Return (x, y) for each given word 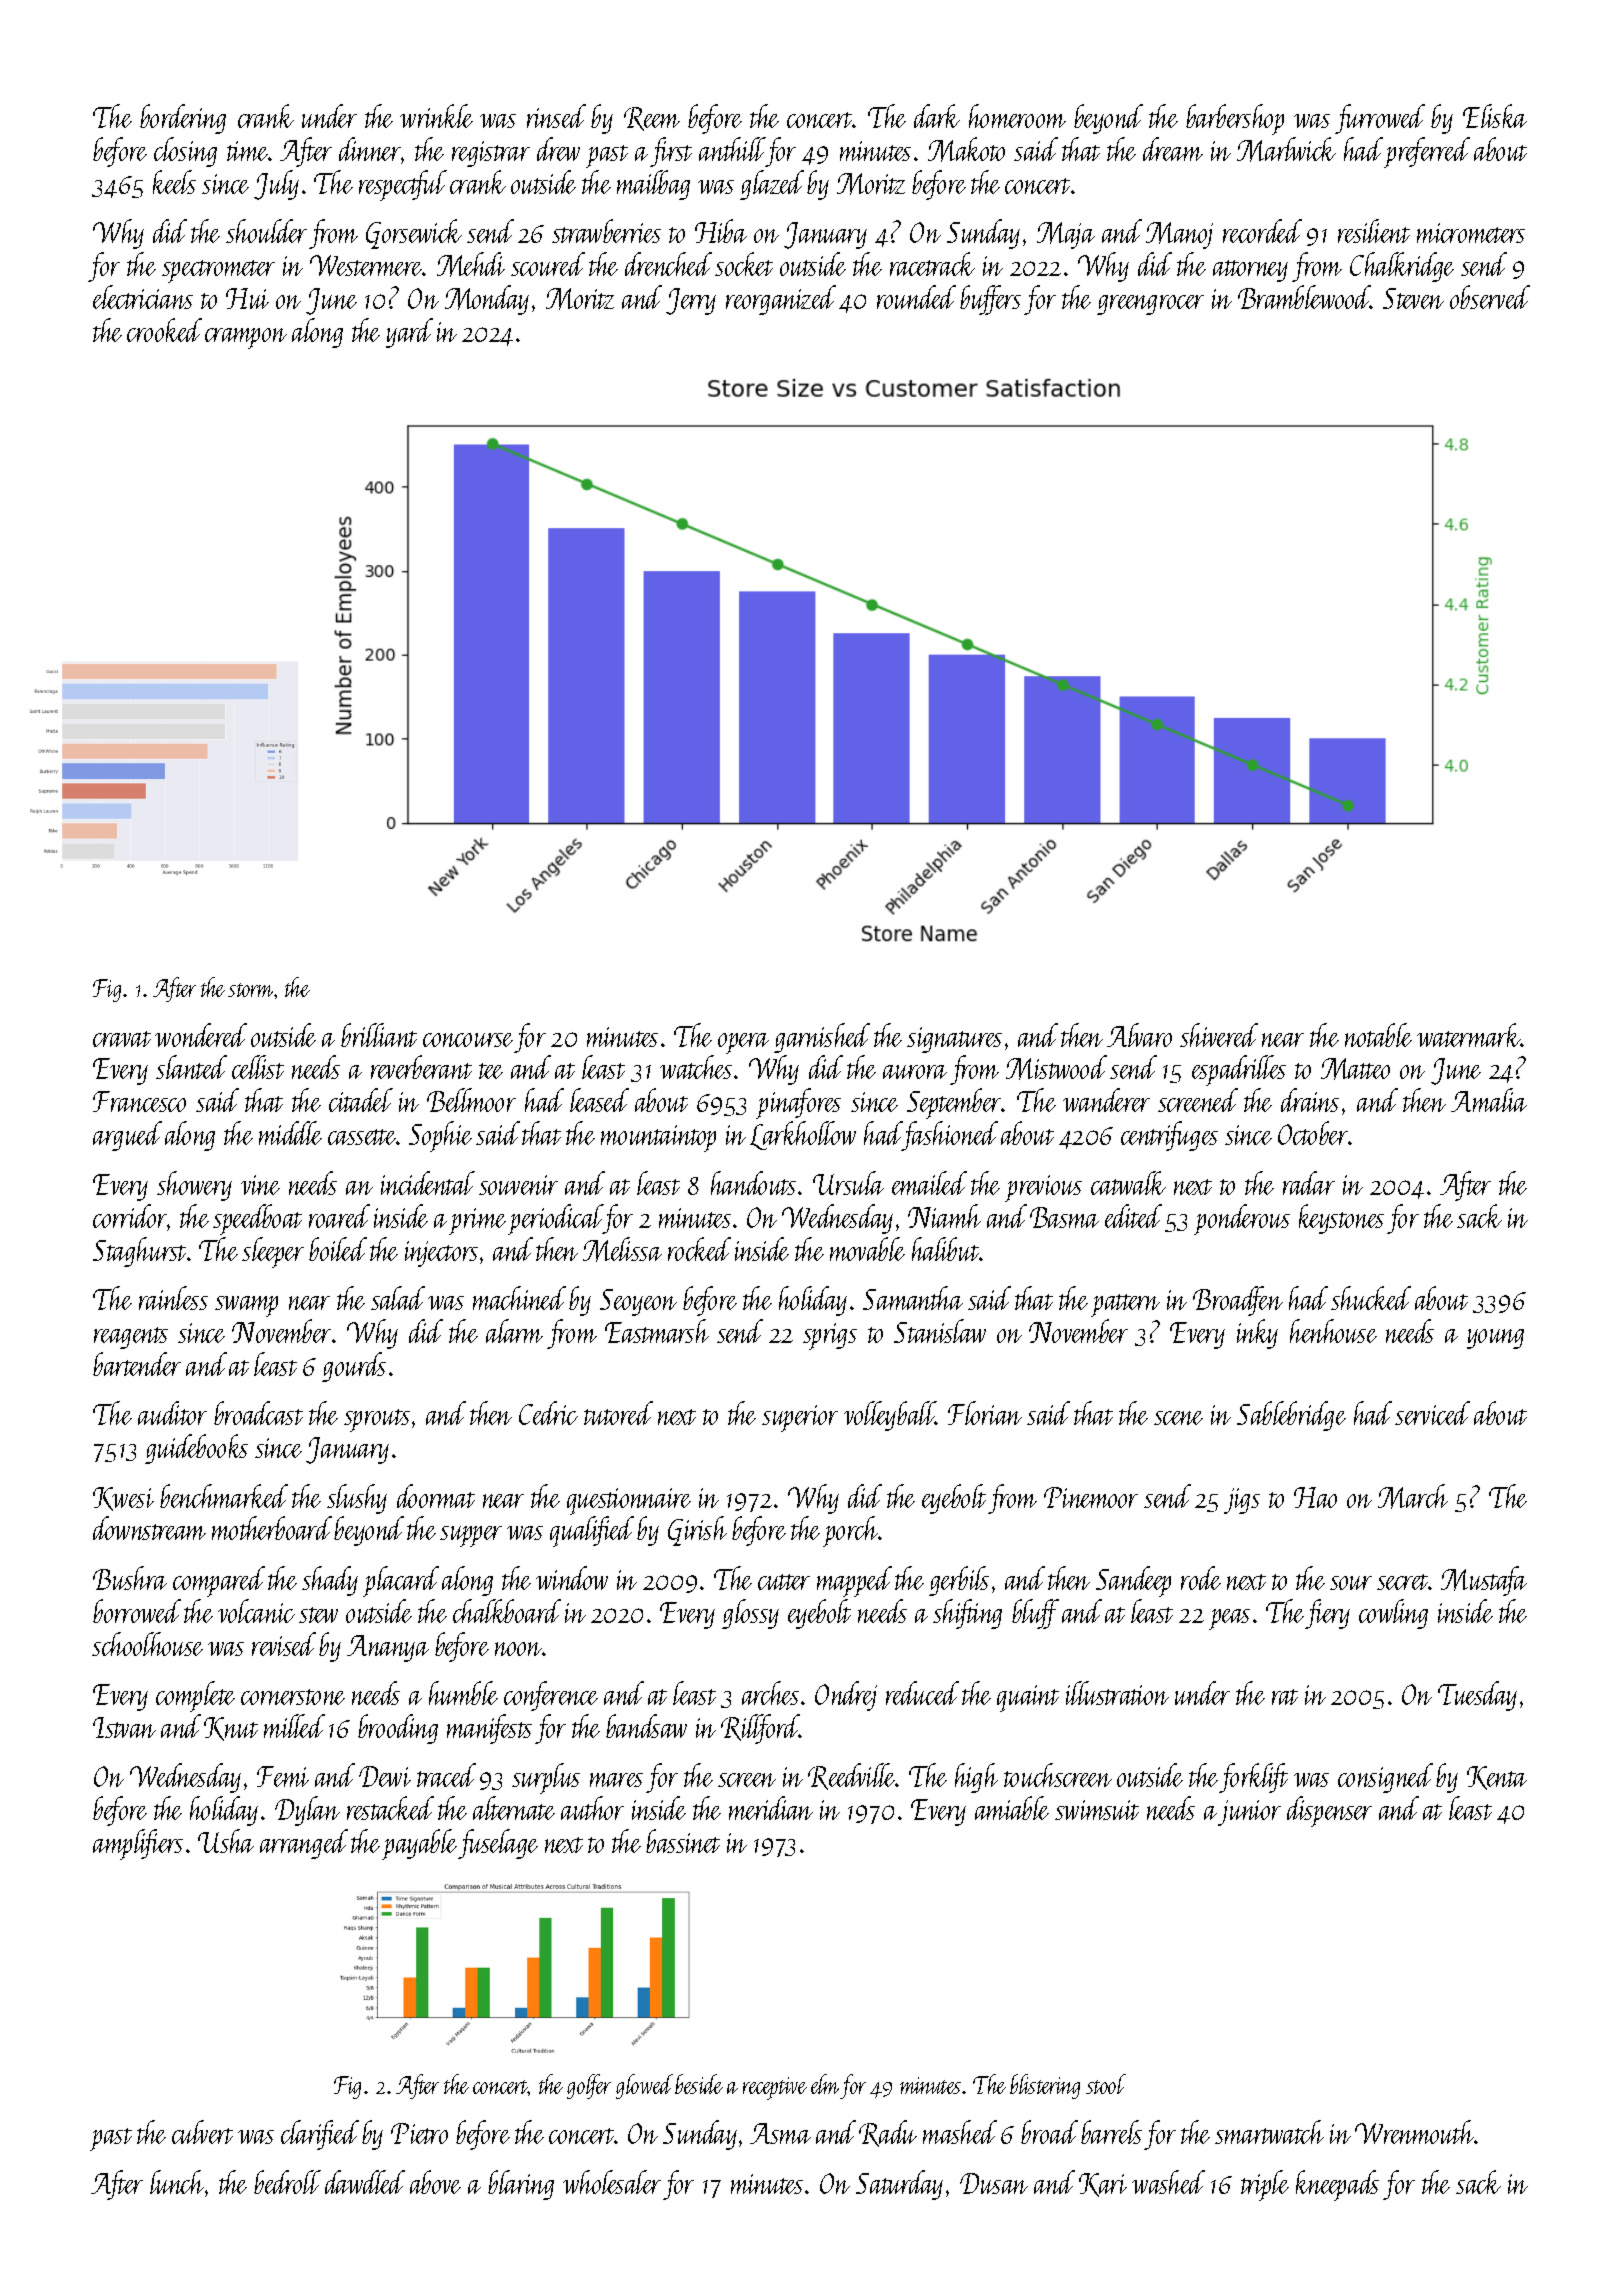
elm (825, 2084)
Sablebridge (1291, 1416)
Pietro (419, 2133)
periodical (555, 1219)
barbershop (1235, 119)
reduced (922, 1693)
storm (251, 990)
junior (1249, 1813)
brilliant (379, 1035)
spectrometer (218, 271)
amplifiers (138, 1844)
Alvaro (1139, 1035)
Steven (1413, 298)
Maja (1066, 235)
